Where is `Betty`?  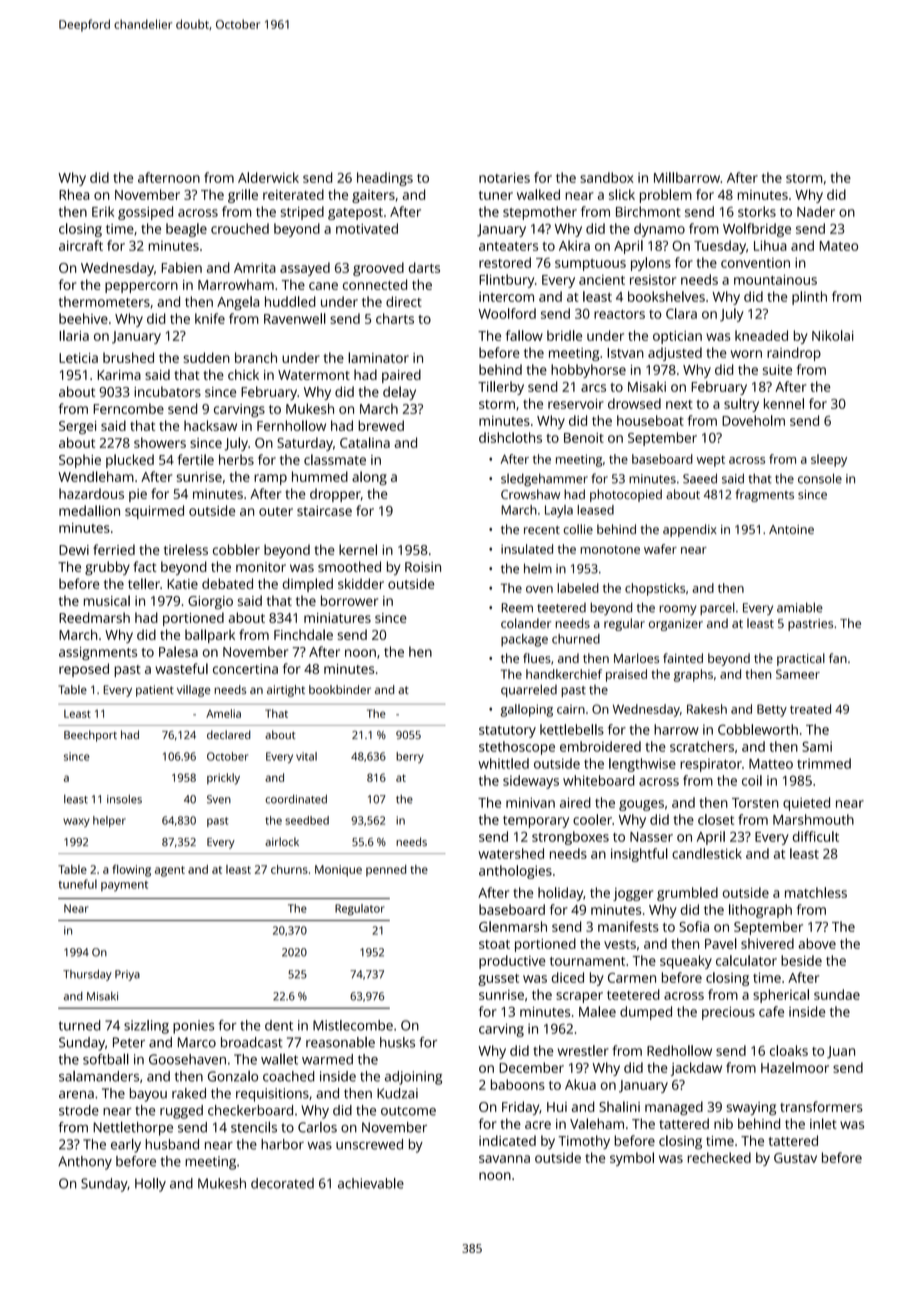 Betty is located at coordinates (772, 710).
